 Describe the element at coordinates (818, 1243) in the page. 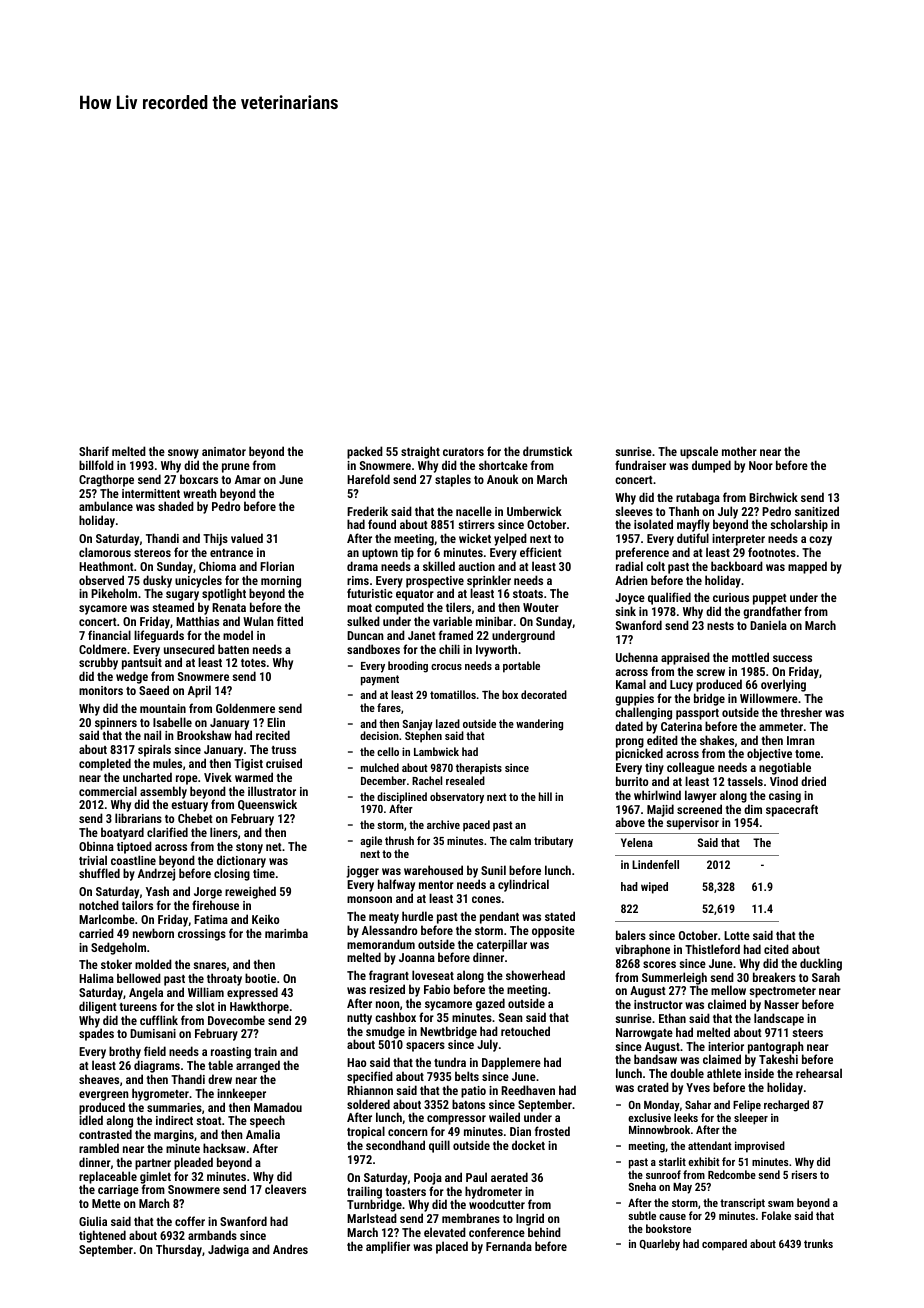

I see `trunks` at that location.
